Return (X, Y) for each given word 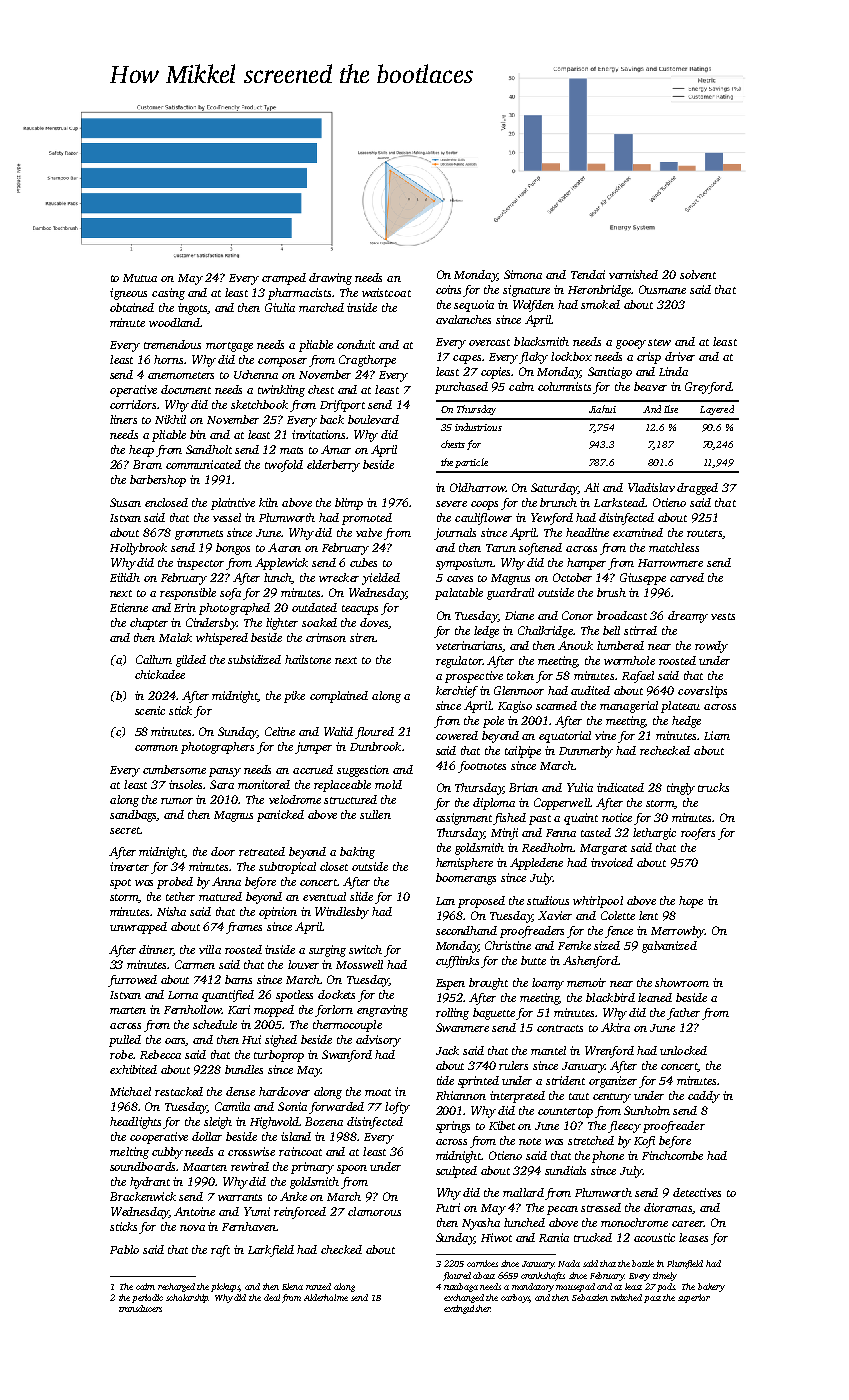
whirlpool (598, 902)
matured (220, 896)
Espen (450, 984)
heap (141, 451)
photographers (217, 748)
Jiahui (602, 409)
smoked (600, 304)
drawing (330, 279)
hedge (686, 722)
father (683, 1014)
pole (493, 722)
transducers (140, 1308)
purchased (461, 388)
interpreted (517, 1097)
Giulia (280, 307)
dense (240, 1091)
